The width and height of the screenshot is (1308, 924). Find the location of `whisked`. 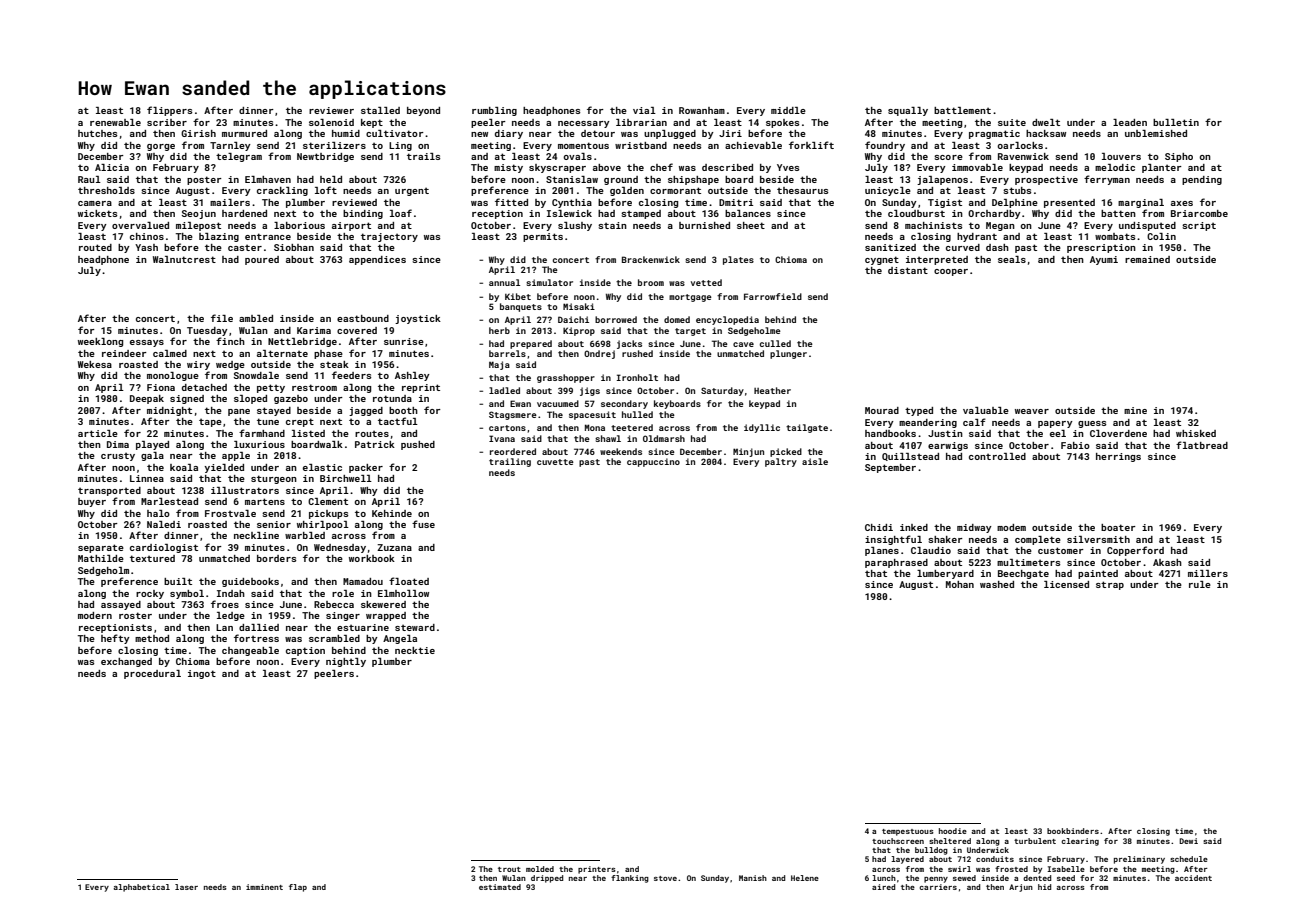

whisked is located at coordinates (1196, 433).
